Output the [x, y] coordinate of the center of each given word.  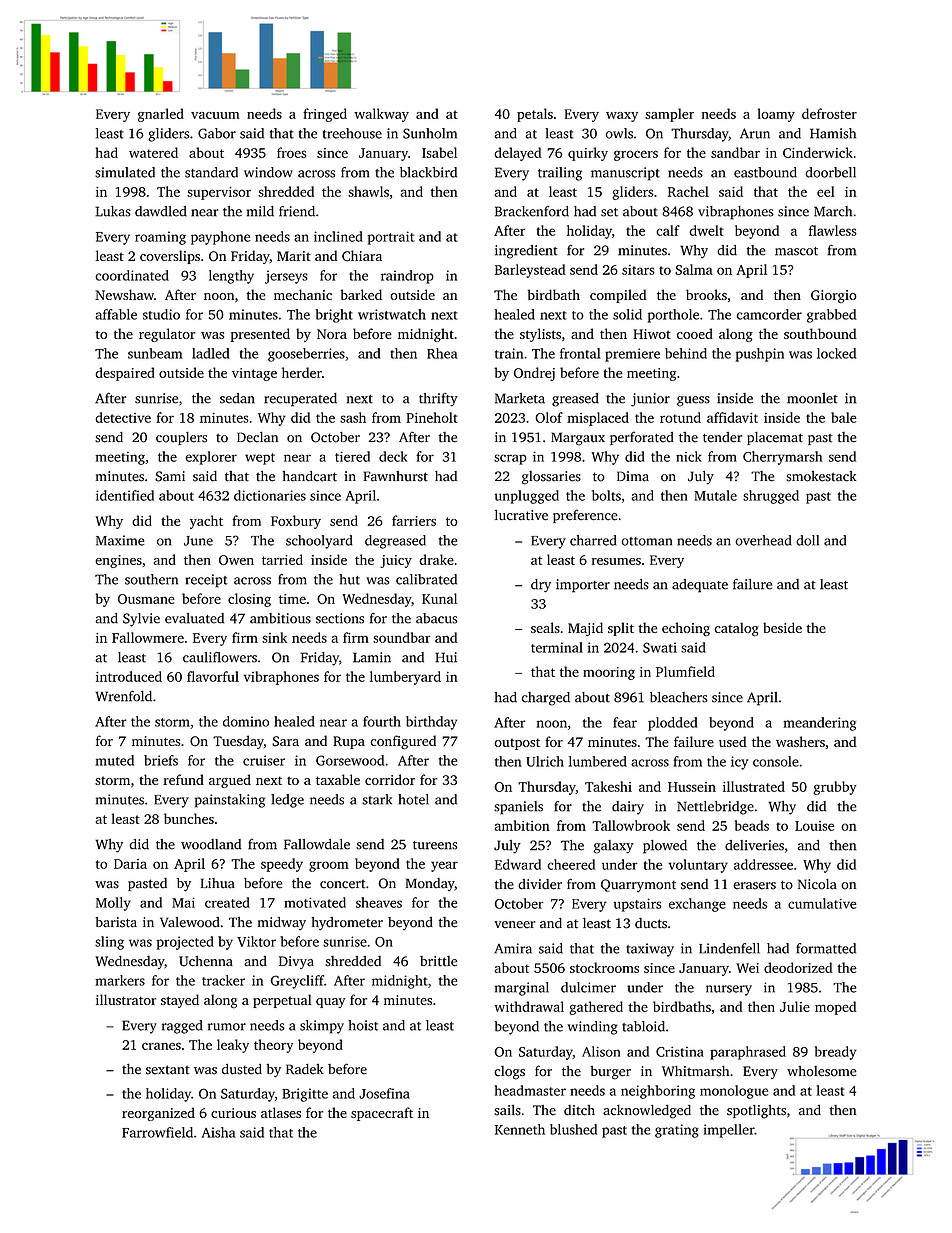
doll [807, 540]
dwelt [706, 230]
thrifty [438, 400]
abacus [437, 618]
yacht [206, 522]
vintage [254, 374]
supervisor [219, 193]
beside [782, 627]
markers [120, 980]
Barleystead [530, 271]
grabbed [832, 316]
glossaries [551, 478]
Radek [305, 1069]
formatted [826, 948]
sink [274, 637]
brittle [439, 961]
